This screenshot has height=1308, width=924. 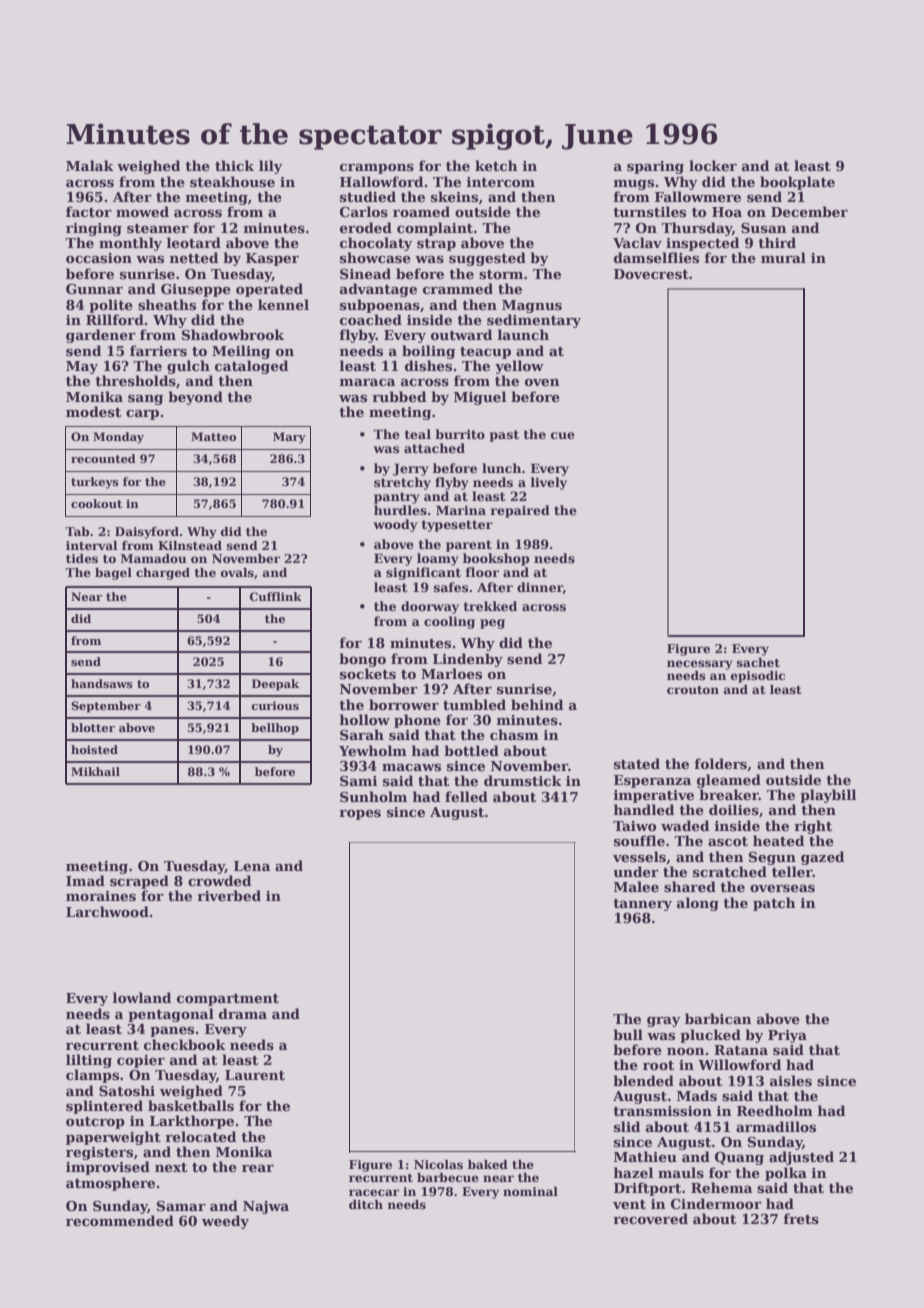 I want to click on locker, so click(x=713, y=165).
